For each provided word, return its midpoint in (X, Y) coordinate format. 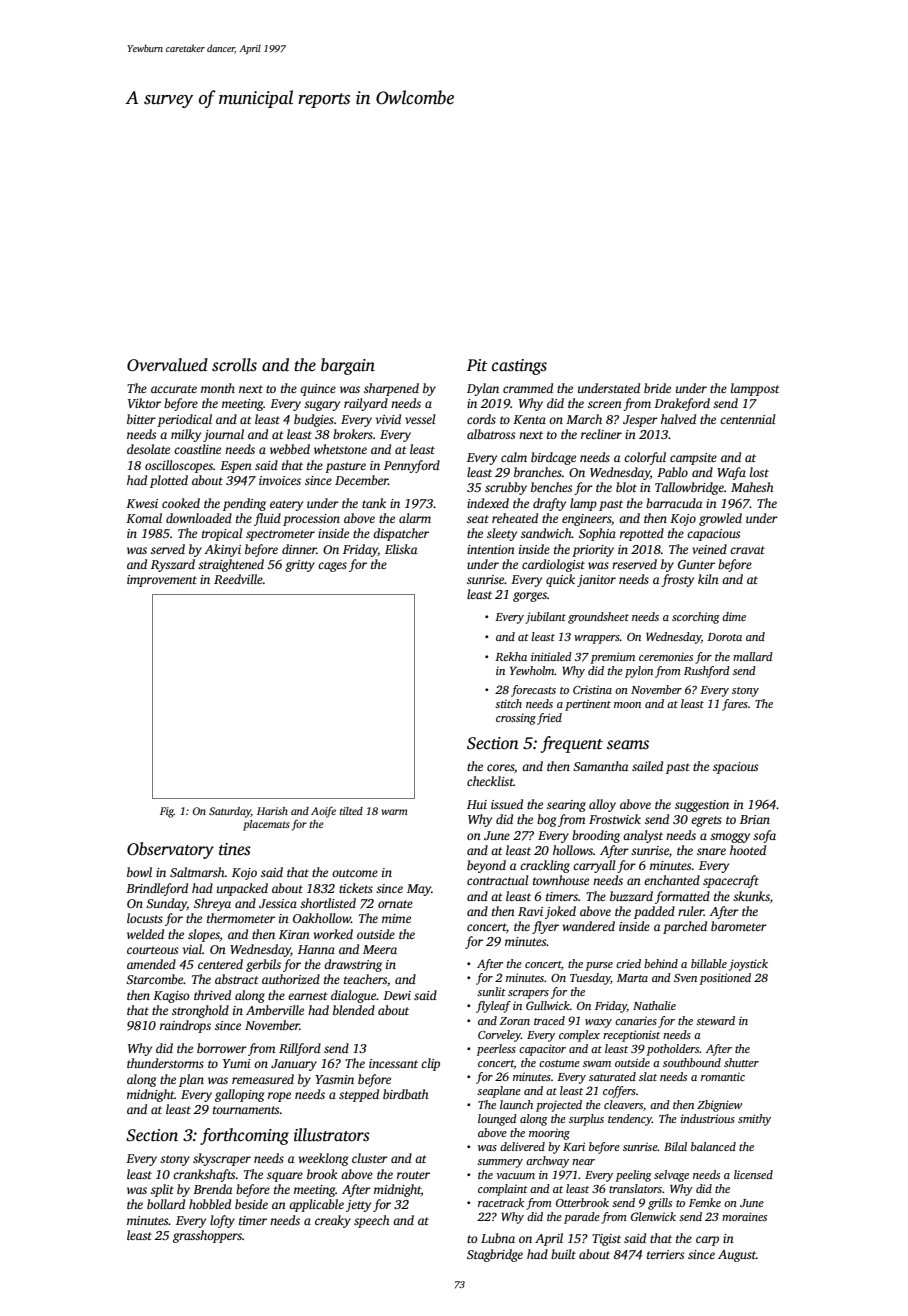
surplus (586, 1120)
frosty (677, 580)
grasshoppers (207, 1236)
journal (223, 435)
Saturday (230, 812)
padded (654, 912)
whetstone (340, 449)
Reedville (238, 579)
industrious (708, 1118)
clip (430, 1064)
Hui (477, 804)
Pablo (672, 472)
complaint (503, 1190)
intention (491, 549)
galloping (239, 1095)
